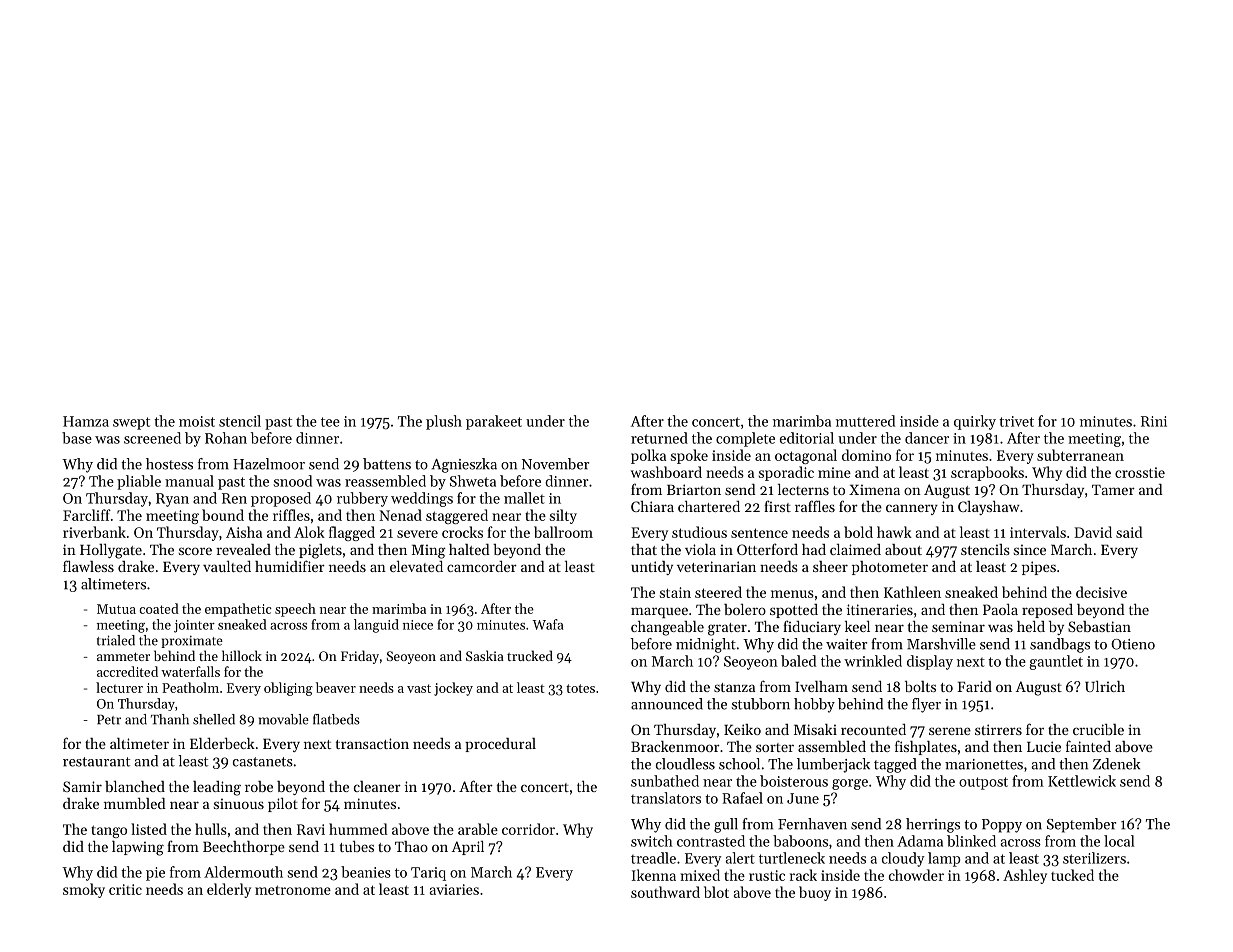 Image resolution: width=1233 pixels, height=952 pixels. Describe the element at coordinates (96, 762) in the page. I see `restaurant` at that location.
